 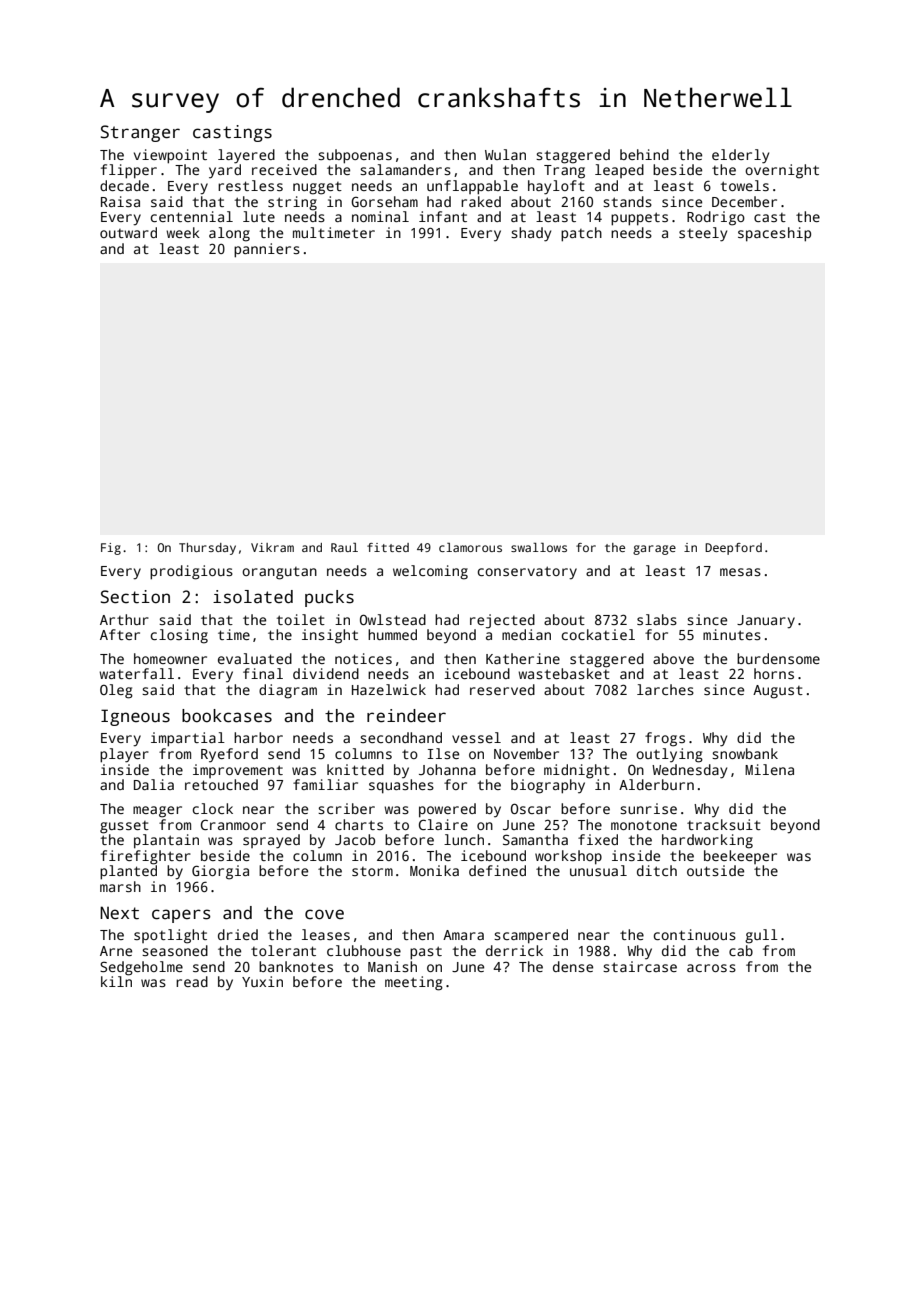 What do you see at coordinates (740, 156) in the screenshot?
I see `elderly` at bounding box center [740, 156].
